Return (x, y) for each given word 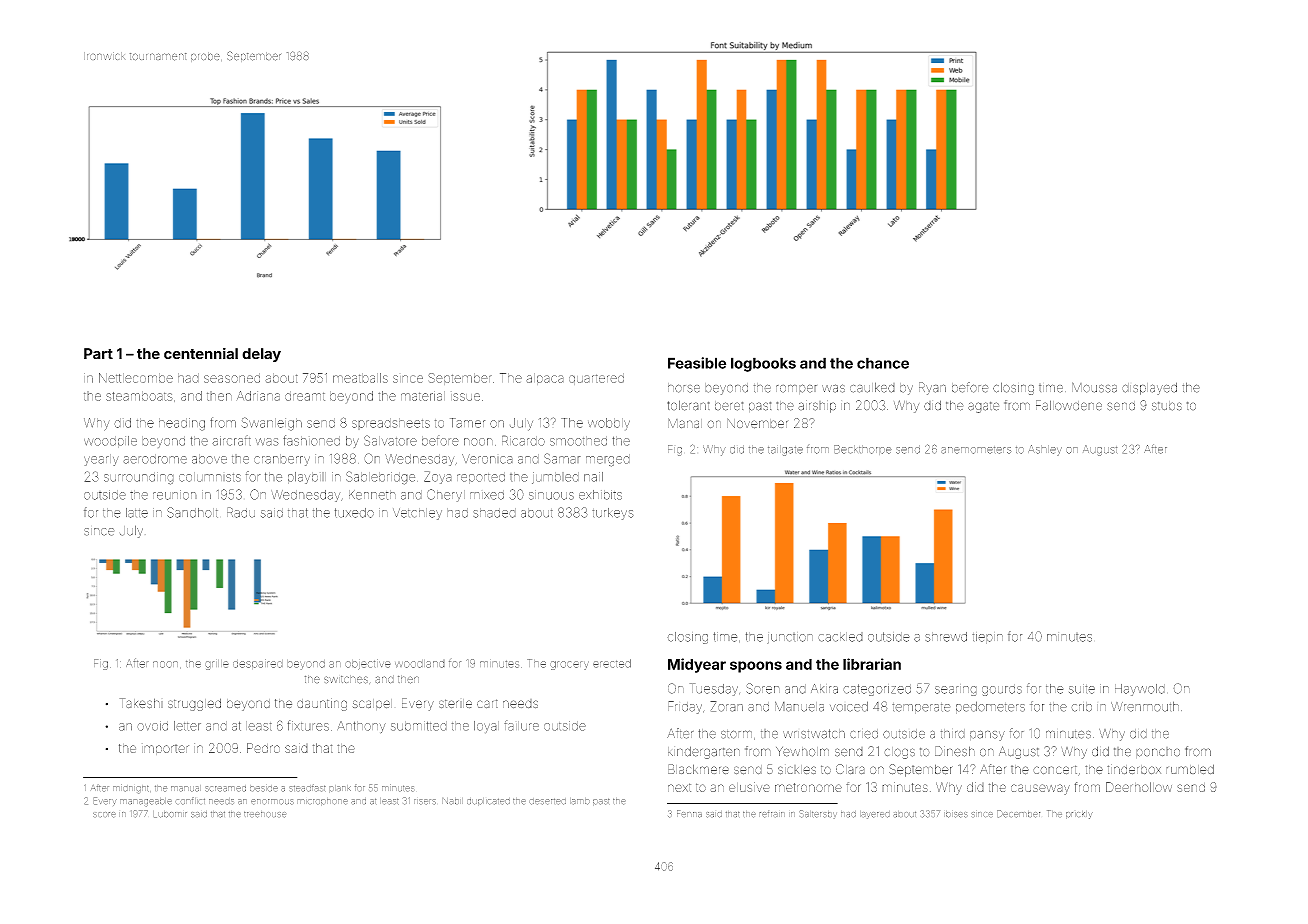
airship (817, 406)
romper (796, 389)
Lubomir (170, 814)
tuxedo (354, 513)
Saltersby (818, 814)
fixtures (308, 725)
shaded (494, 513)
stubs (1167, 406)
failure (521, 725)
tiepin (987, 638)
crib (1081, 707)
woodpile (110, 442)
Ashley (1045, 450)
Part (98, 353)
